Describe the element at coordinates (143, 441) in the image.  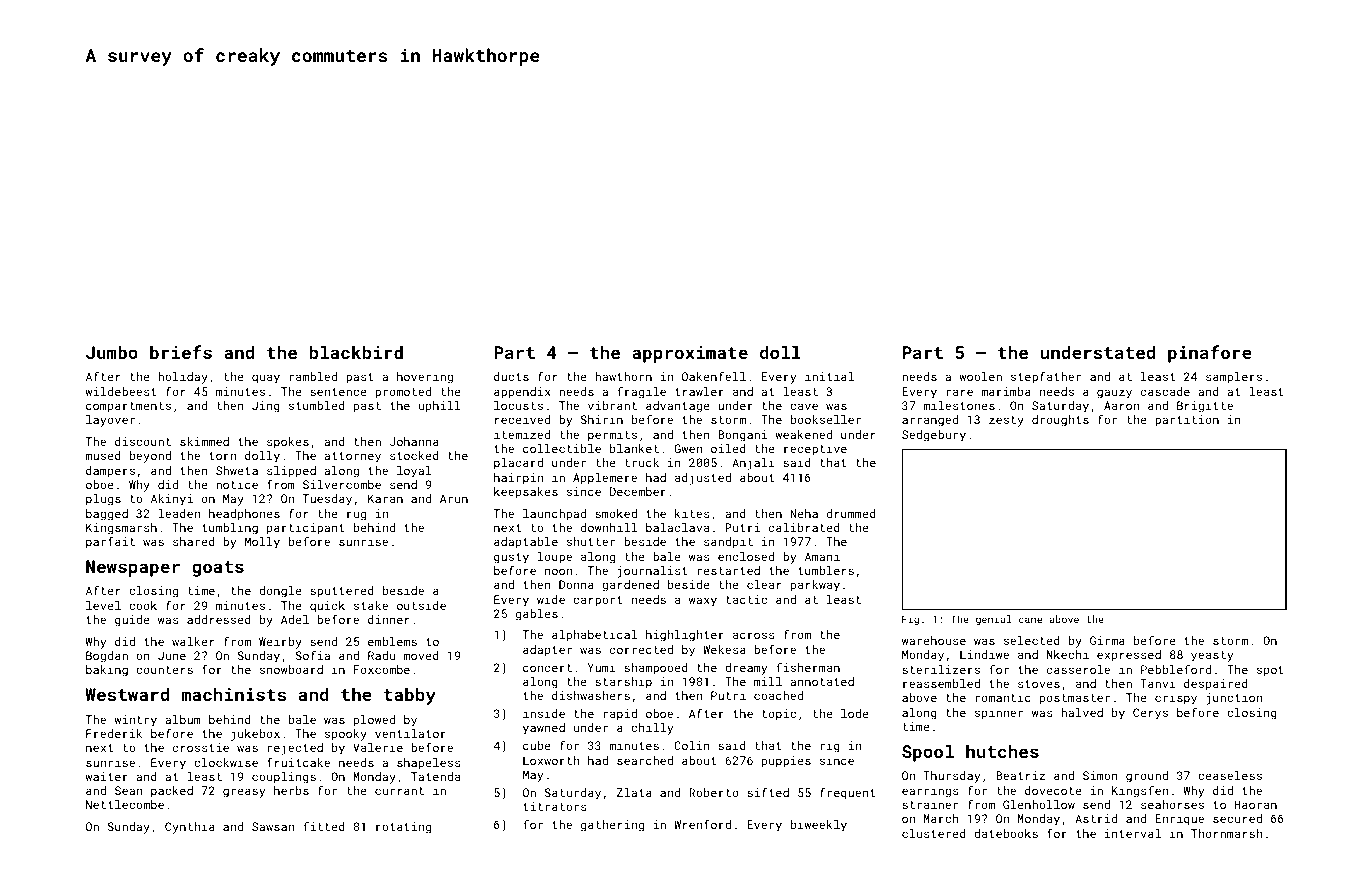
I see `discount` at that location.
